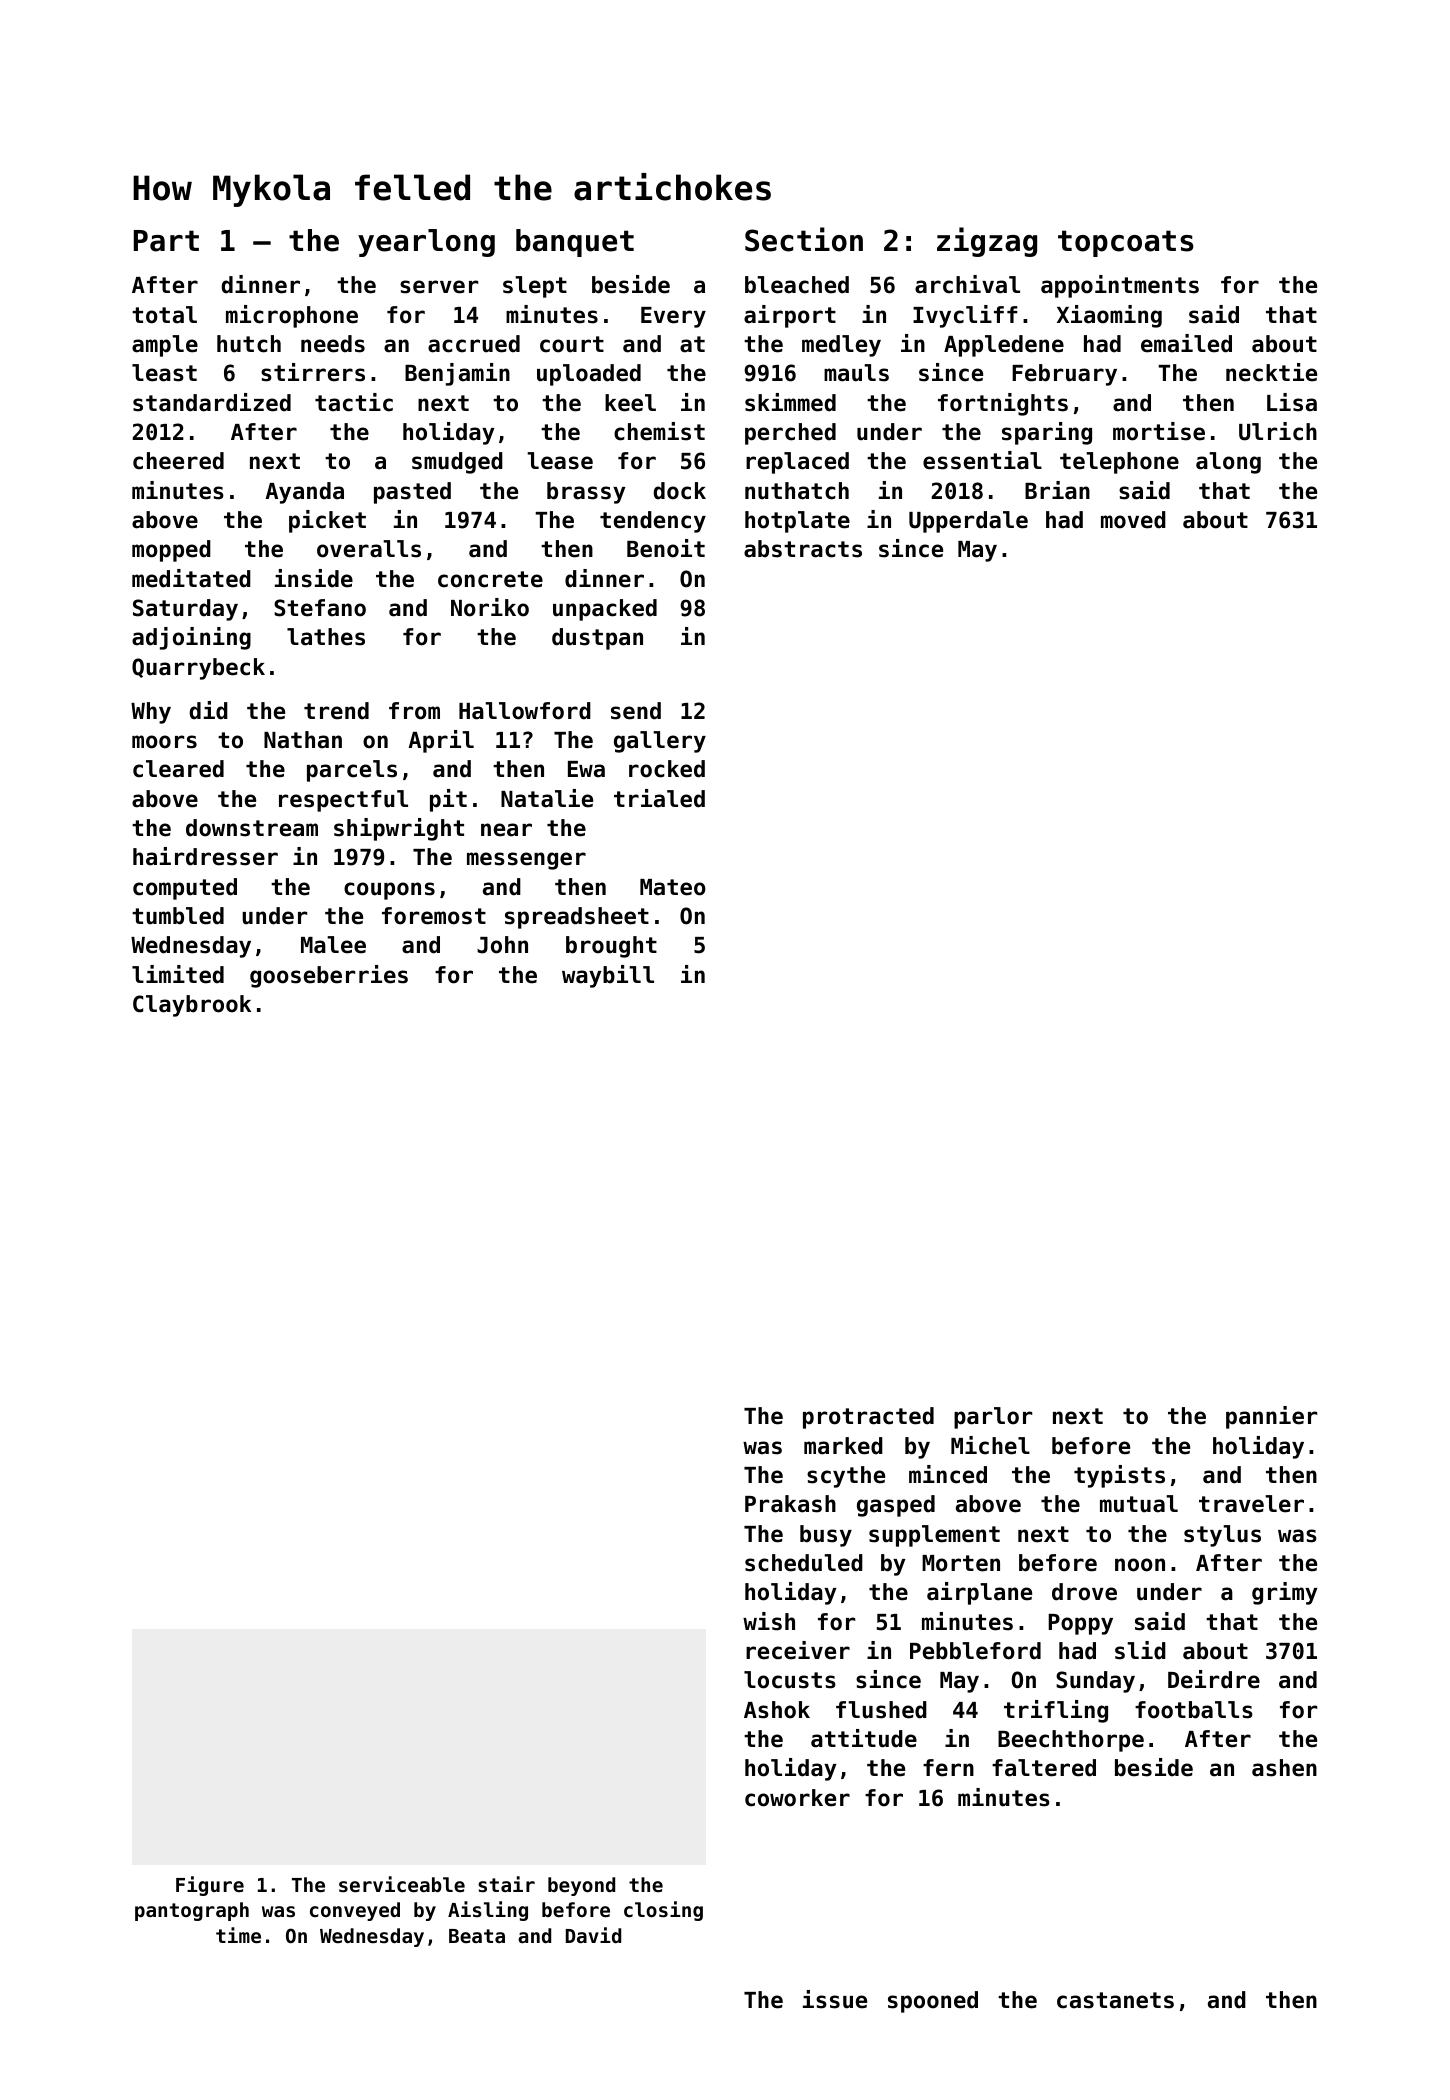 The image size is (1450, 2100). Describe the element at coordinates (835, 1999) in the screenshot. I see `issue` at that location.
